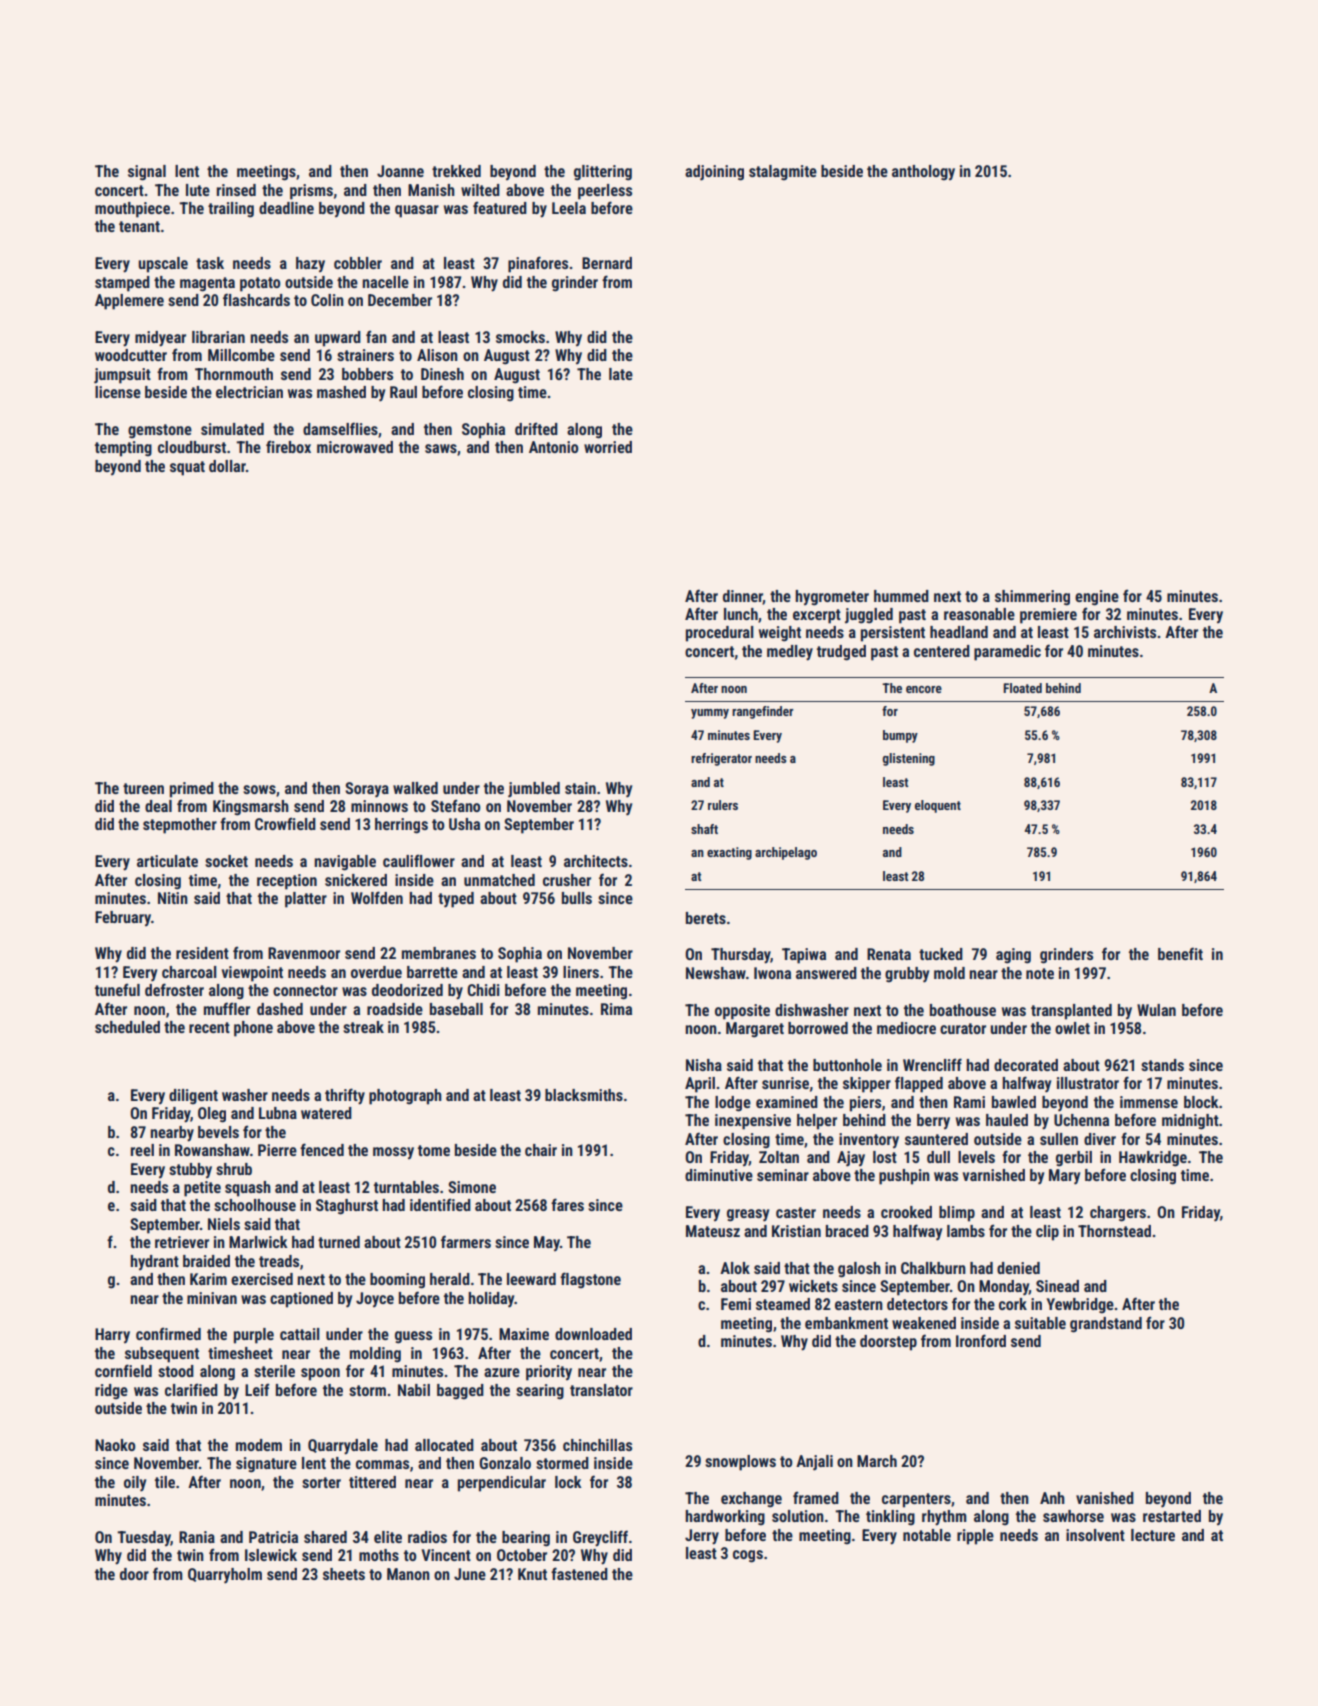  Describe the element at coordinates (713, 1231) in the screenshot. I see `Mateusz` at that location.
